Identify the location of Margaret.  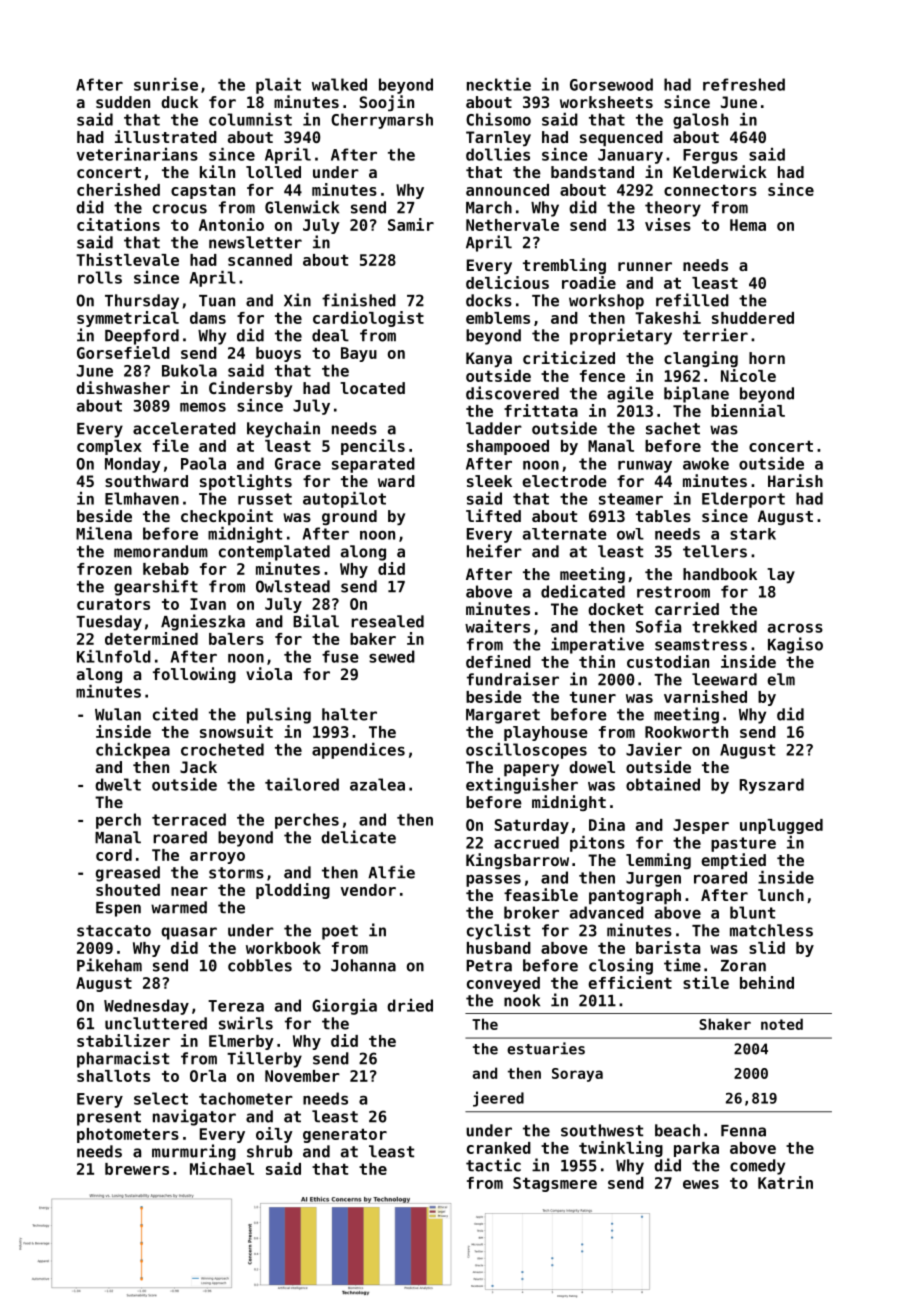
(503, 716).
